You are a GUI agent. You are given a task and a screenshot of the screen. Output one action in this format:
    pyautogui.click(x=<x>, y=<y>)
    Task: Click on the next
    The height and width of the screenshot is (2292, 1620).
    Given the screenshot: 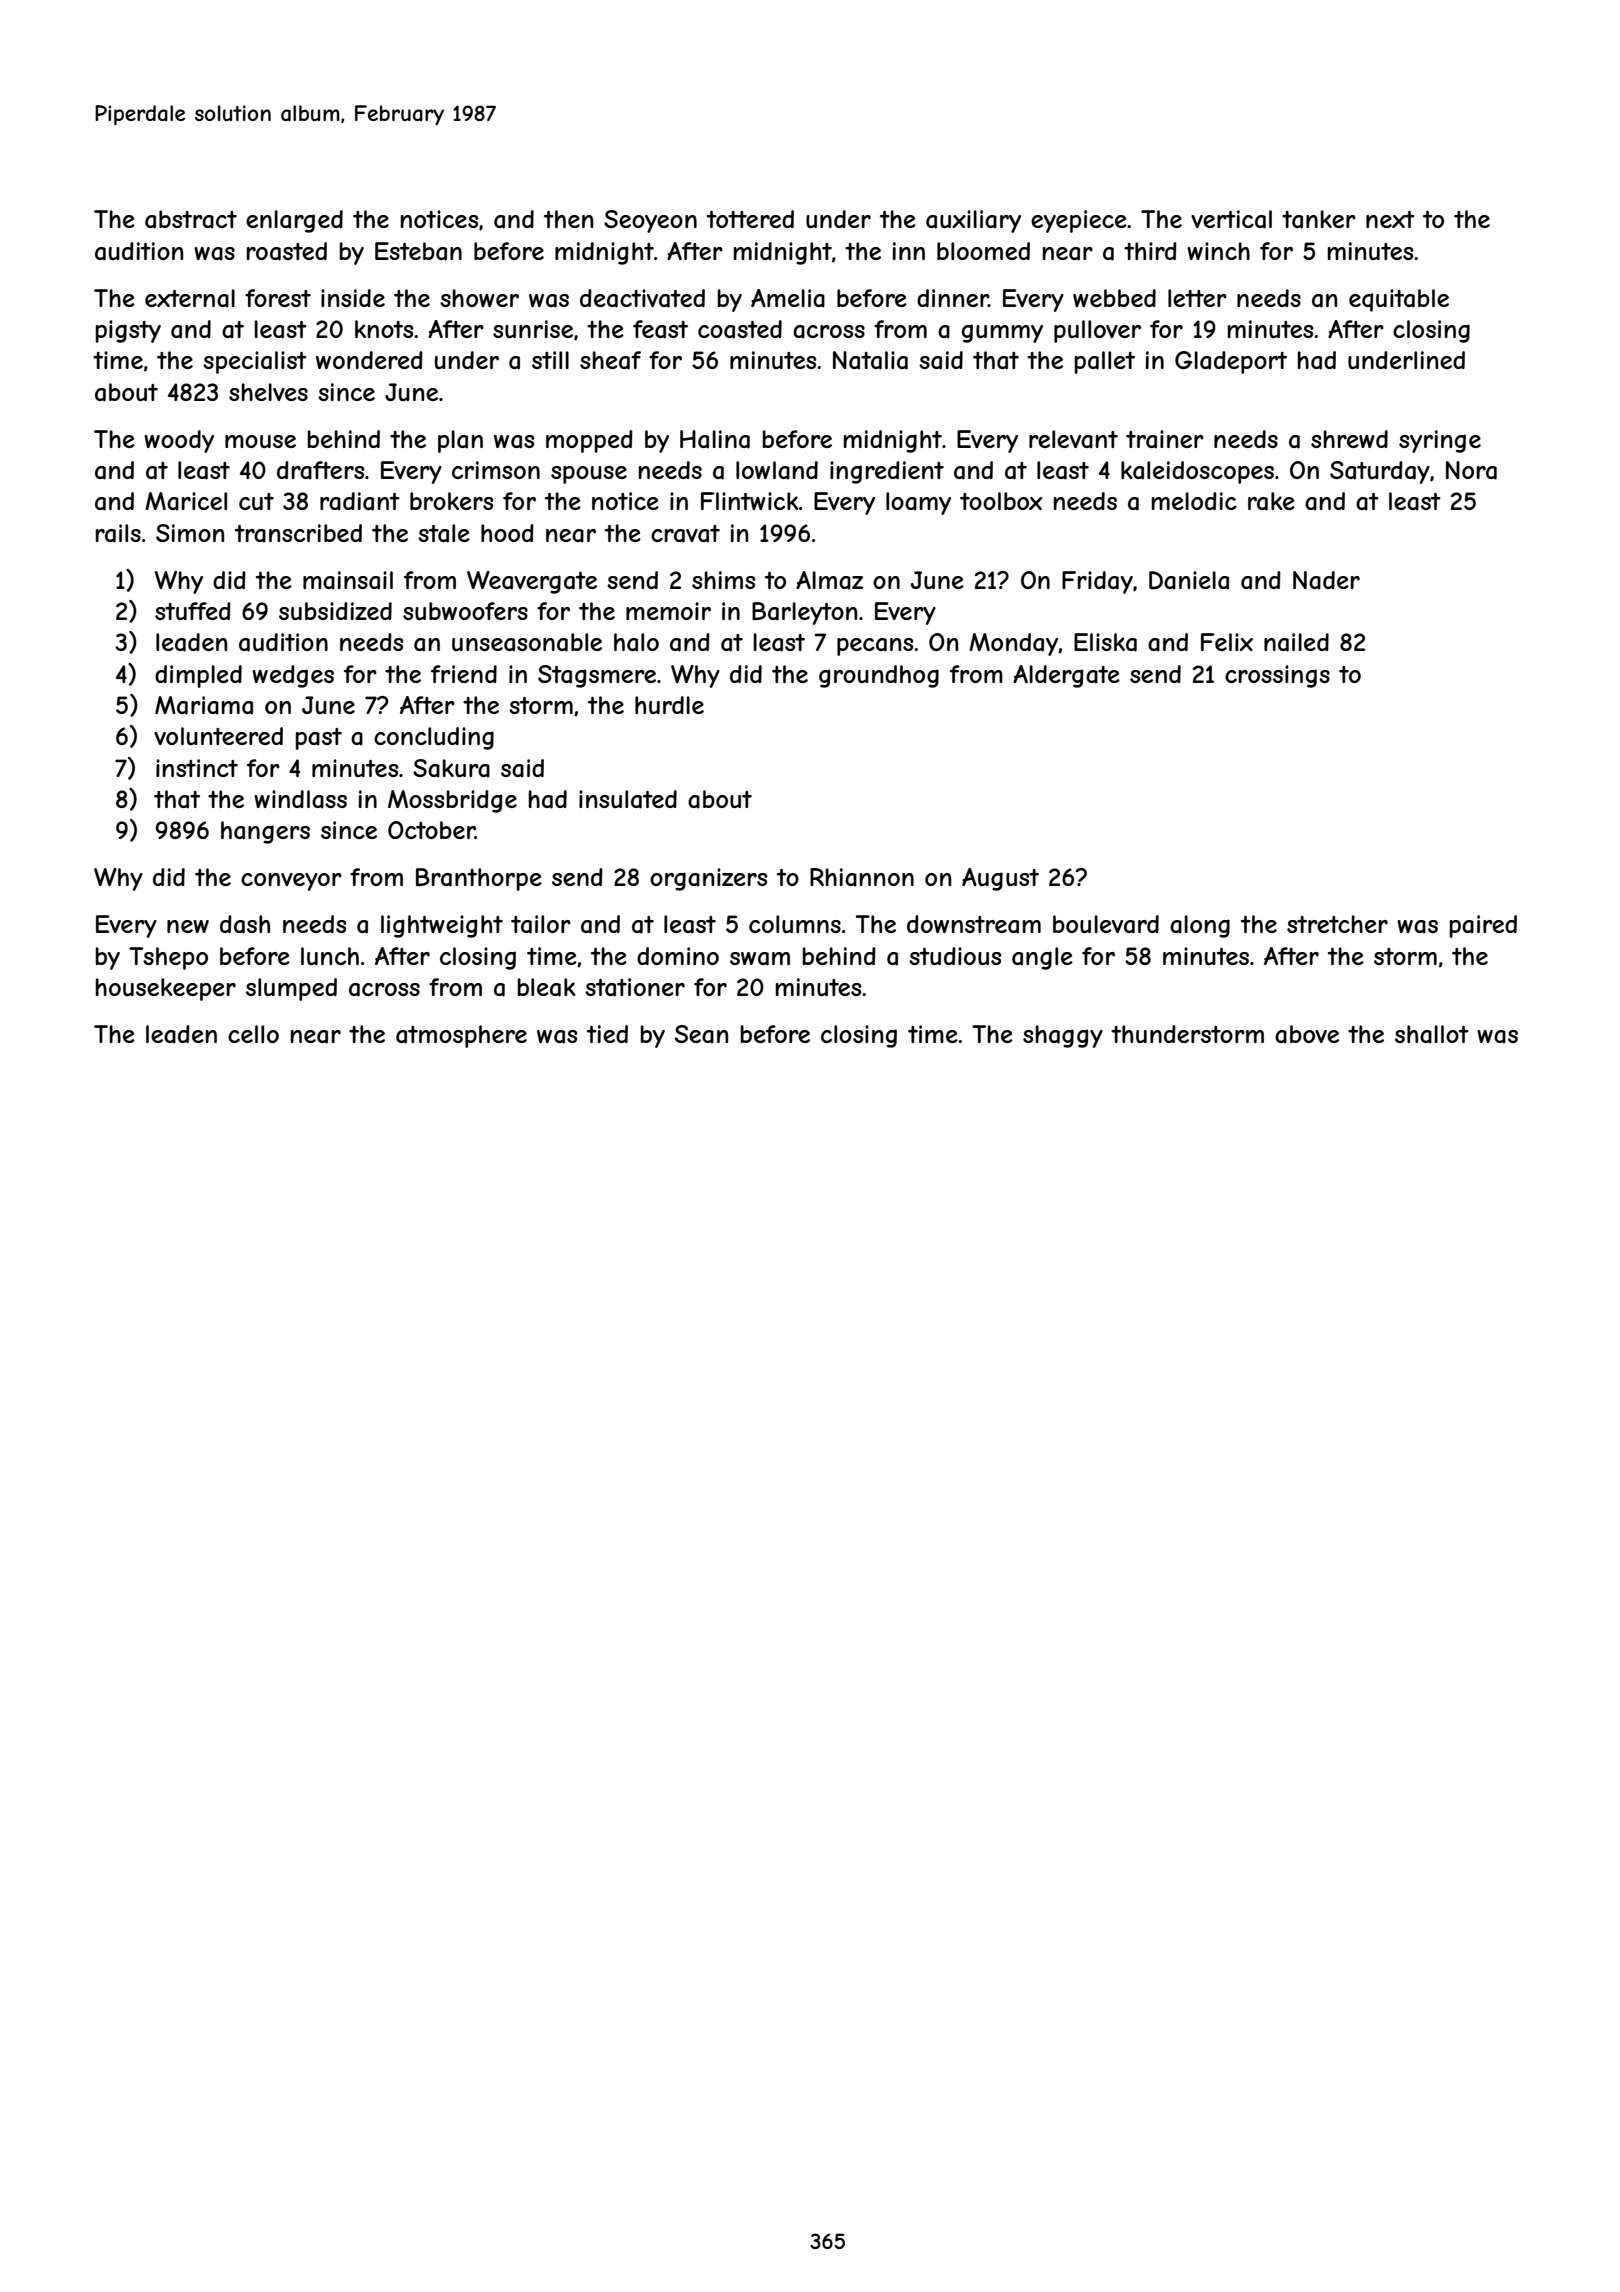 What is the action you would take?
    pyautogui.click(x=1390, y=219)
